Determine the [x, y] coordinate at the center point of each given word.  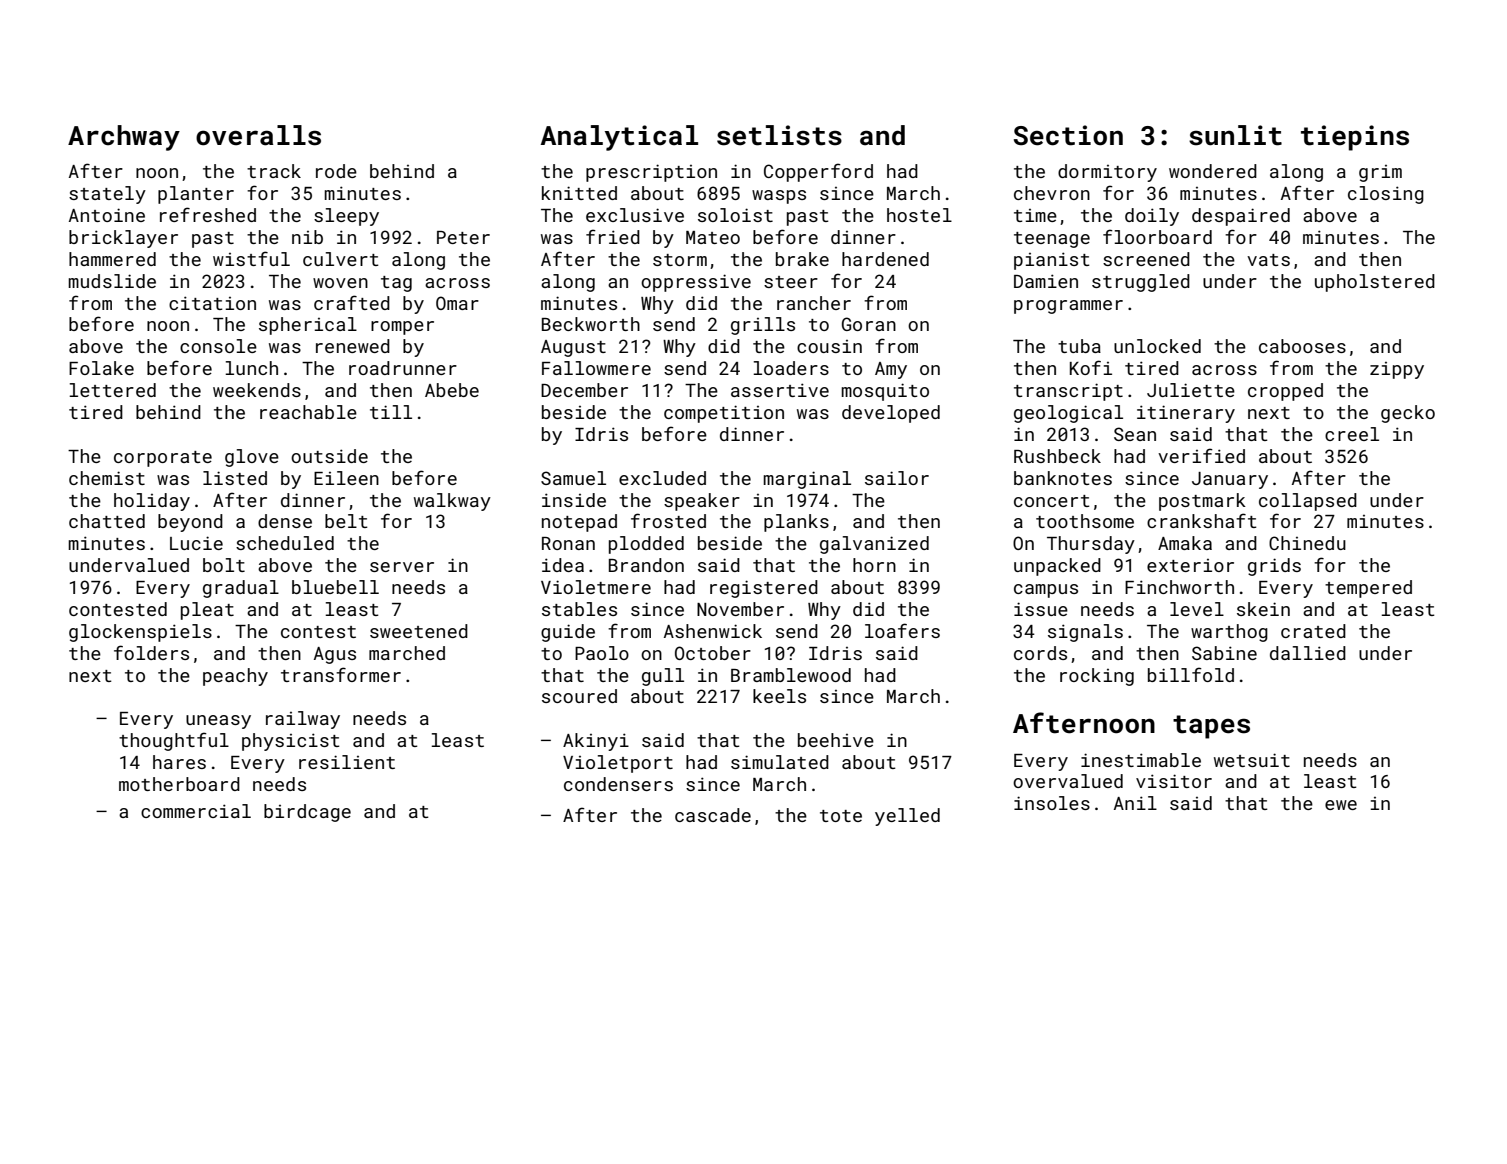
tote [841, 816]
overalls [258, 135]
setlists [779, 135]
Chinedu [1307, 543]
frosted [668, 520]
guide [568, 633]
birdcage [307, 813]
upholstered [1375, 283]
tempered [1368, 589]
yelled [907, 817]
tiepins [1355, 138]
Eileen [346, 478]
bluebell [335, 587]
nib [307, 237]
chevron [1052, 193]
